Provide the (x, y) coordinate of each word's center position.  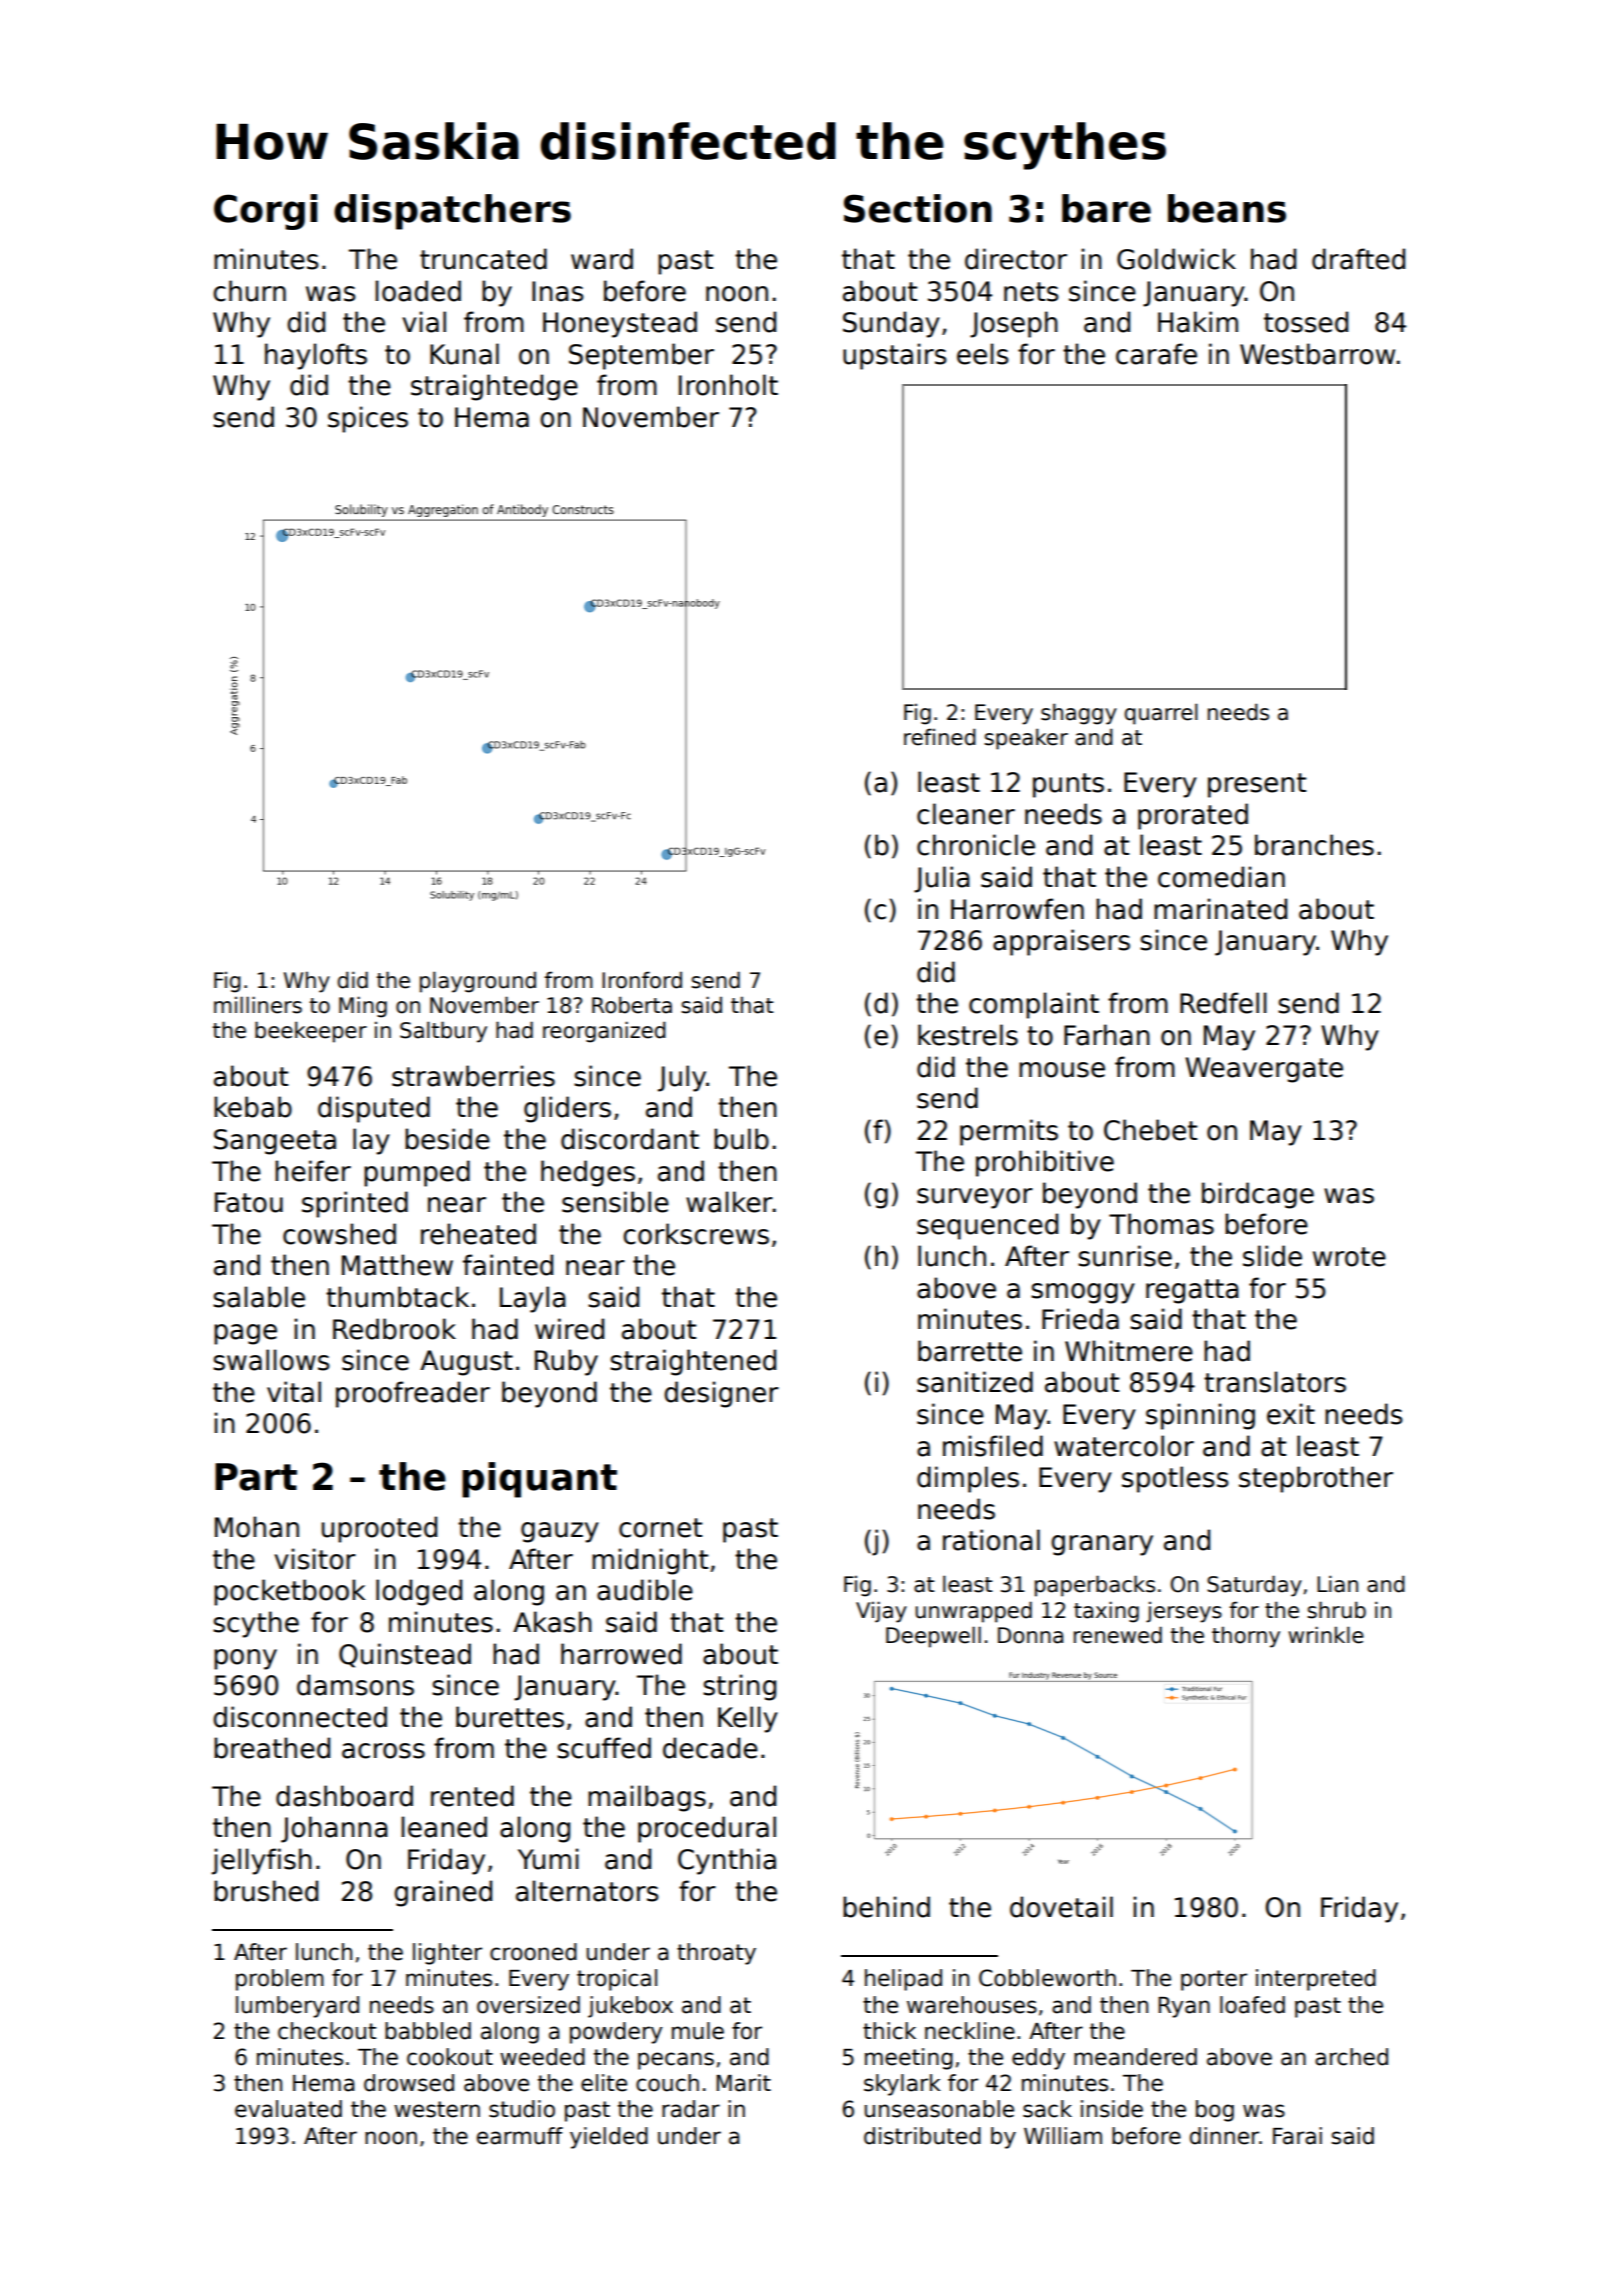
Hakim (1198, 322)
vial (424, 322)
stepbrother (1316, 1479)
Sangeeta (275, 1142)
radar (691, 2109)
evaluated (288, 2109)
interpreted (1316, 1980)
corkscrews (696, 1234)
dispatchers (452, 212)
